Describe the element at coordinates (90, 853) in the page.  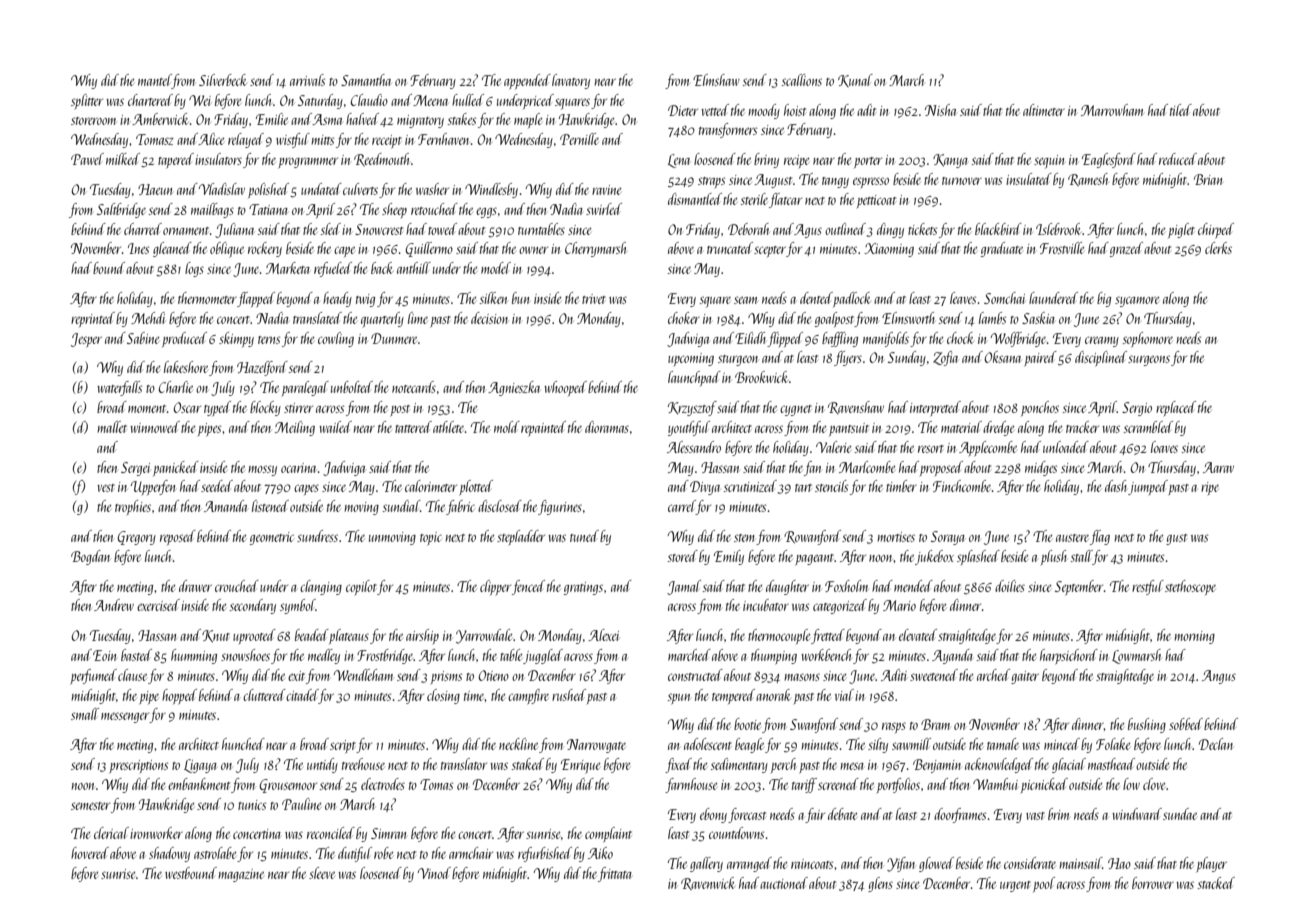
I see `hovered` at that location.
